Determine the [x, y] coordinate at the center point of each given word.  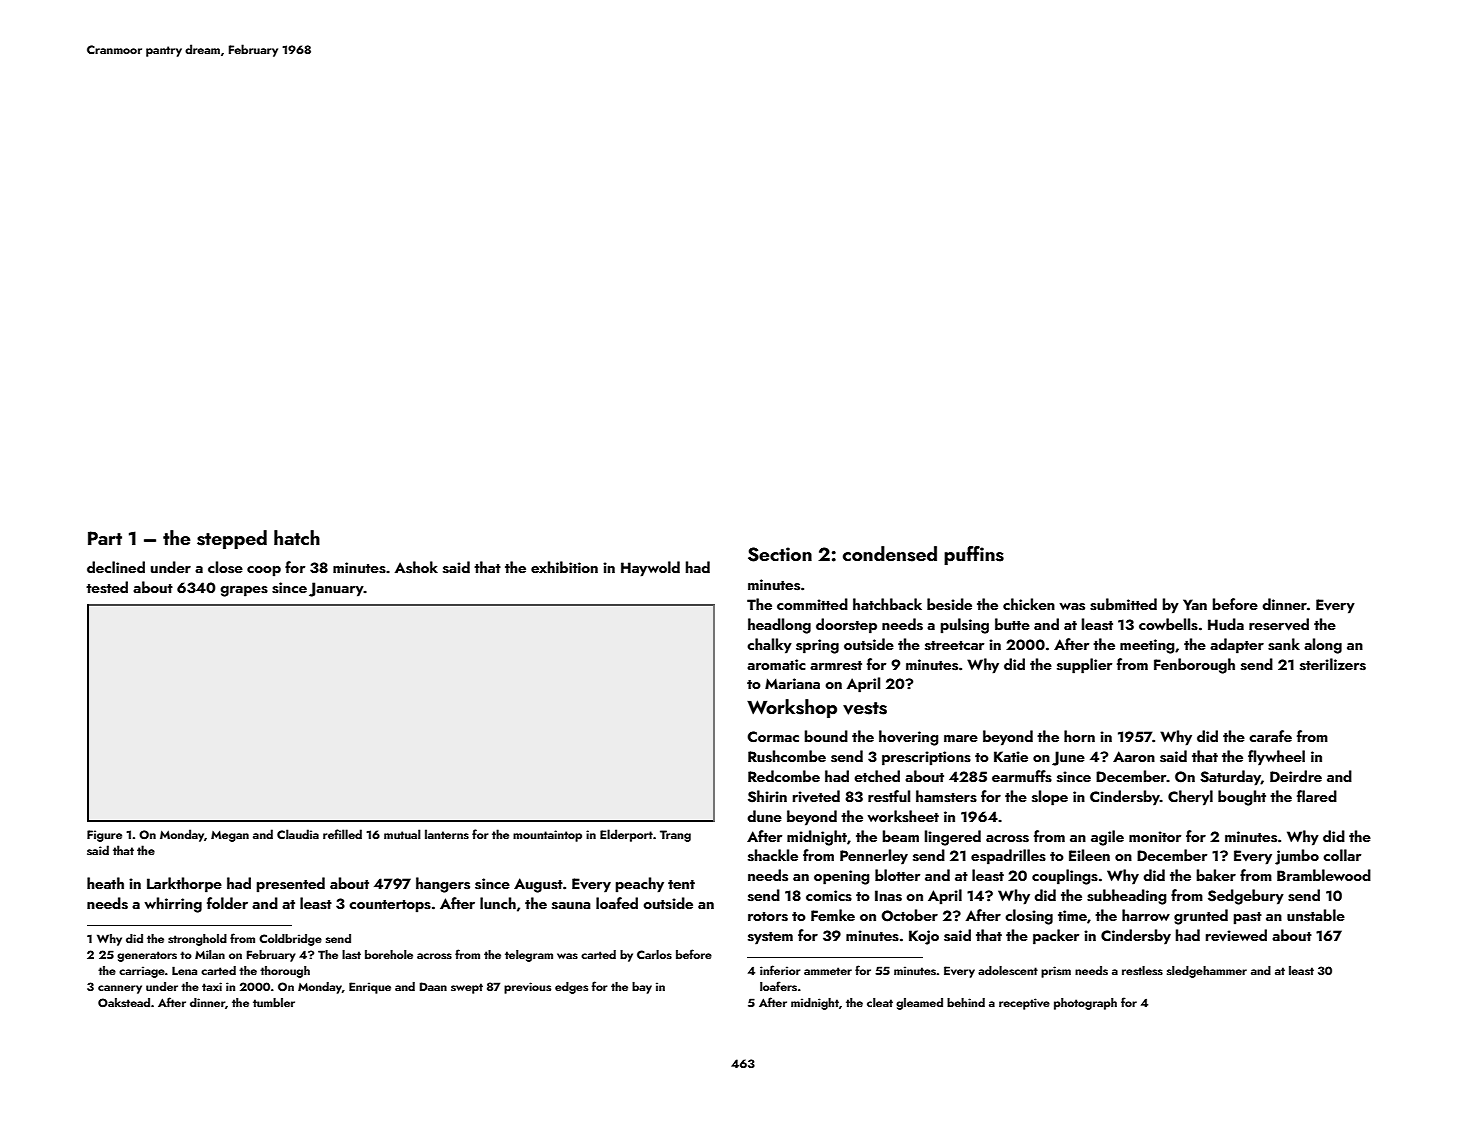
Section [780, 554]
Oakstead [124, 1003]
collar [1342, 855]
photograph [1085, 1004]
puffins [974, 555]
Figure [104, 836]
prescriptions [926, 758]
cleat [880, 1002]
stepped [232, 539]
